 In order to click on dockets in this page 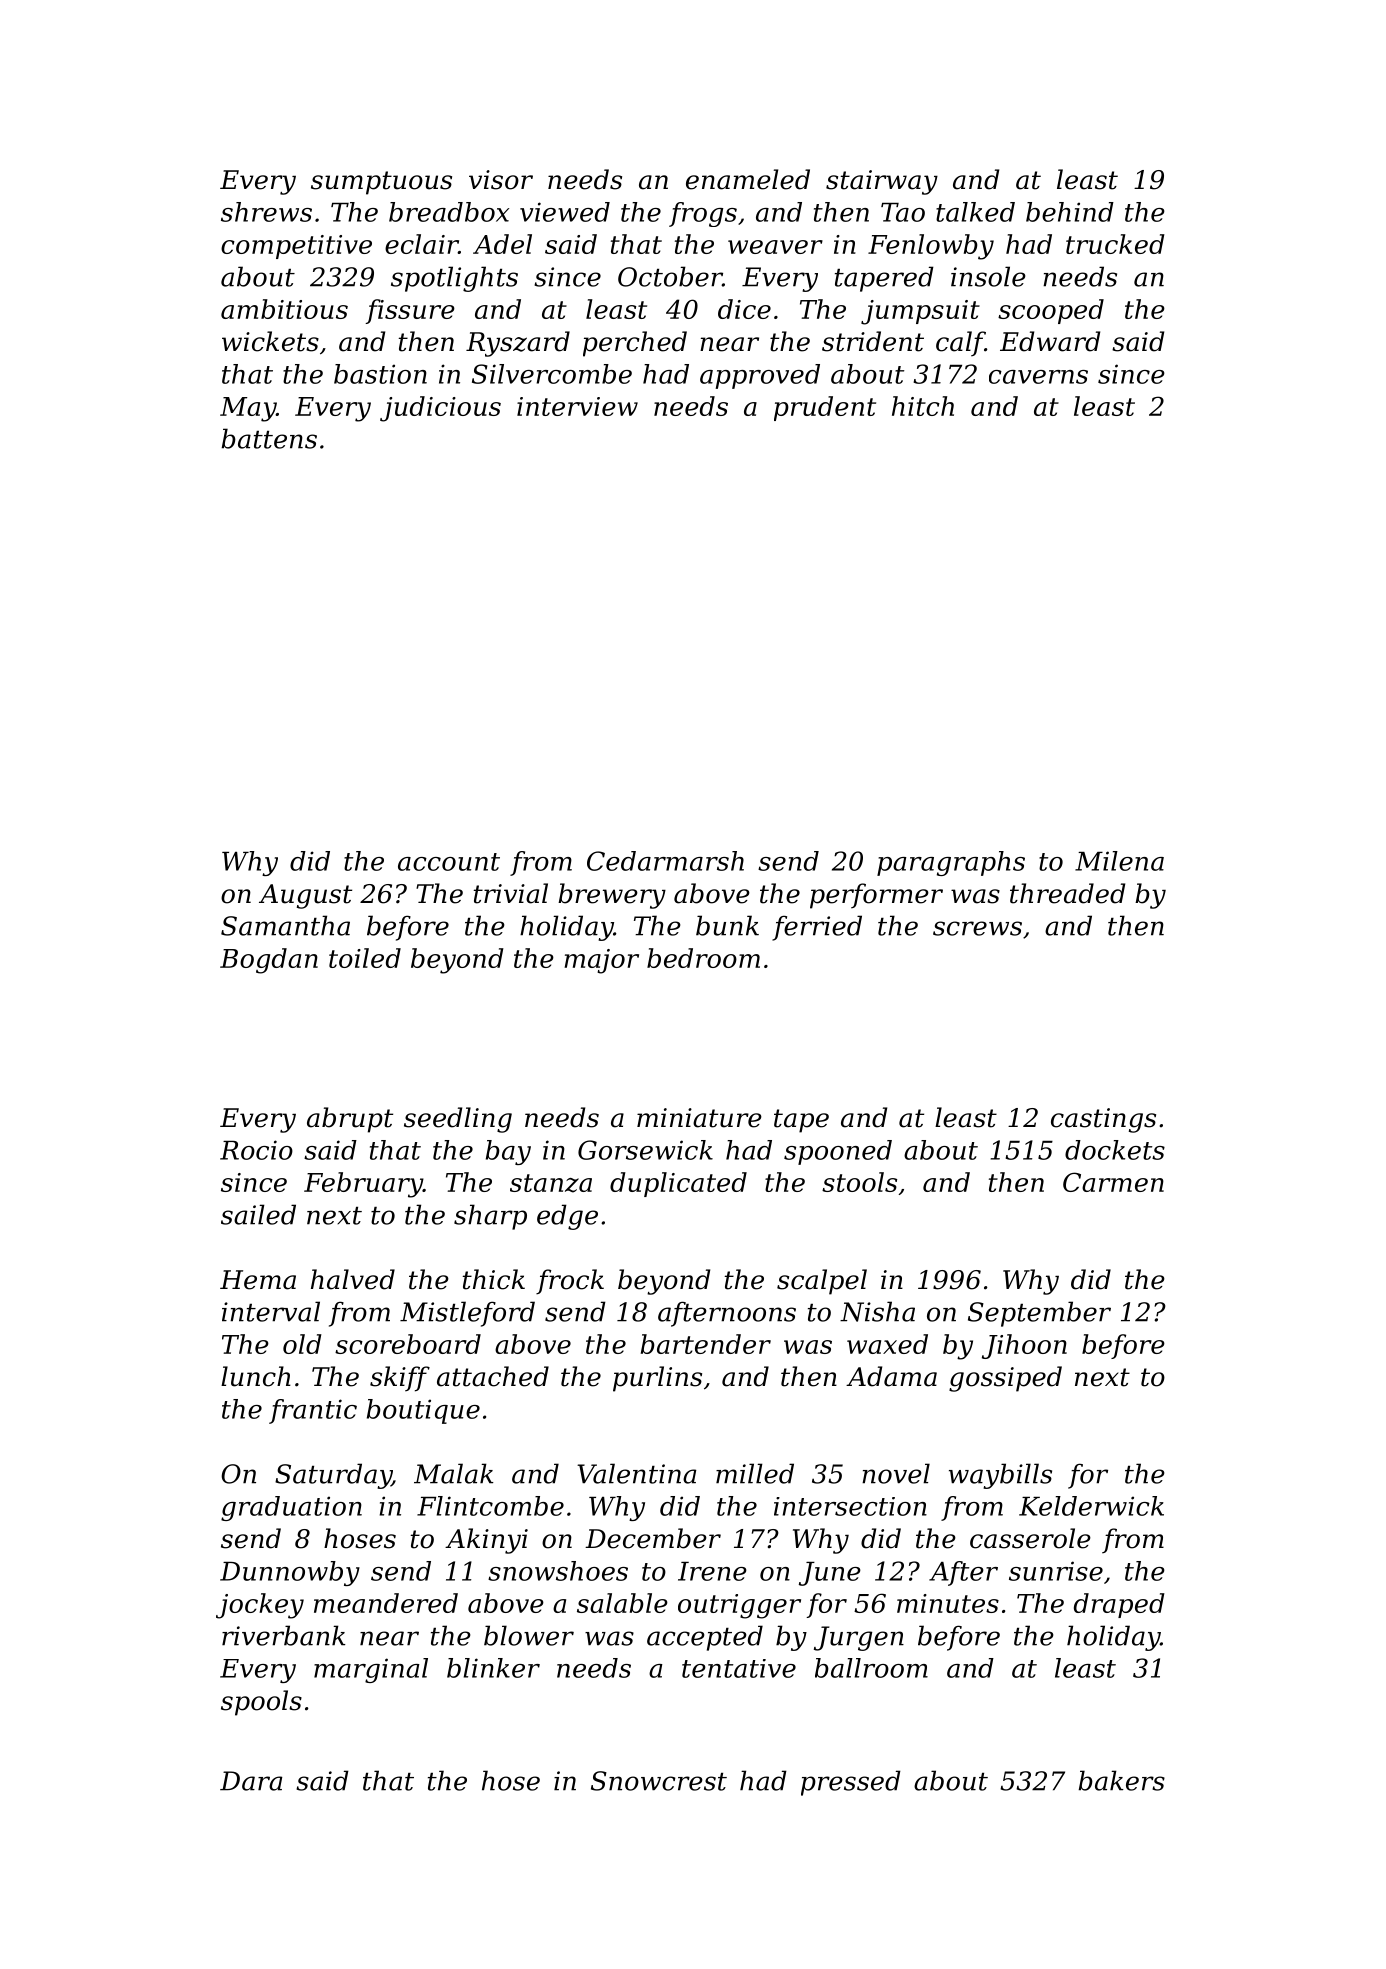, I will do `click(1115, 1150)`.
